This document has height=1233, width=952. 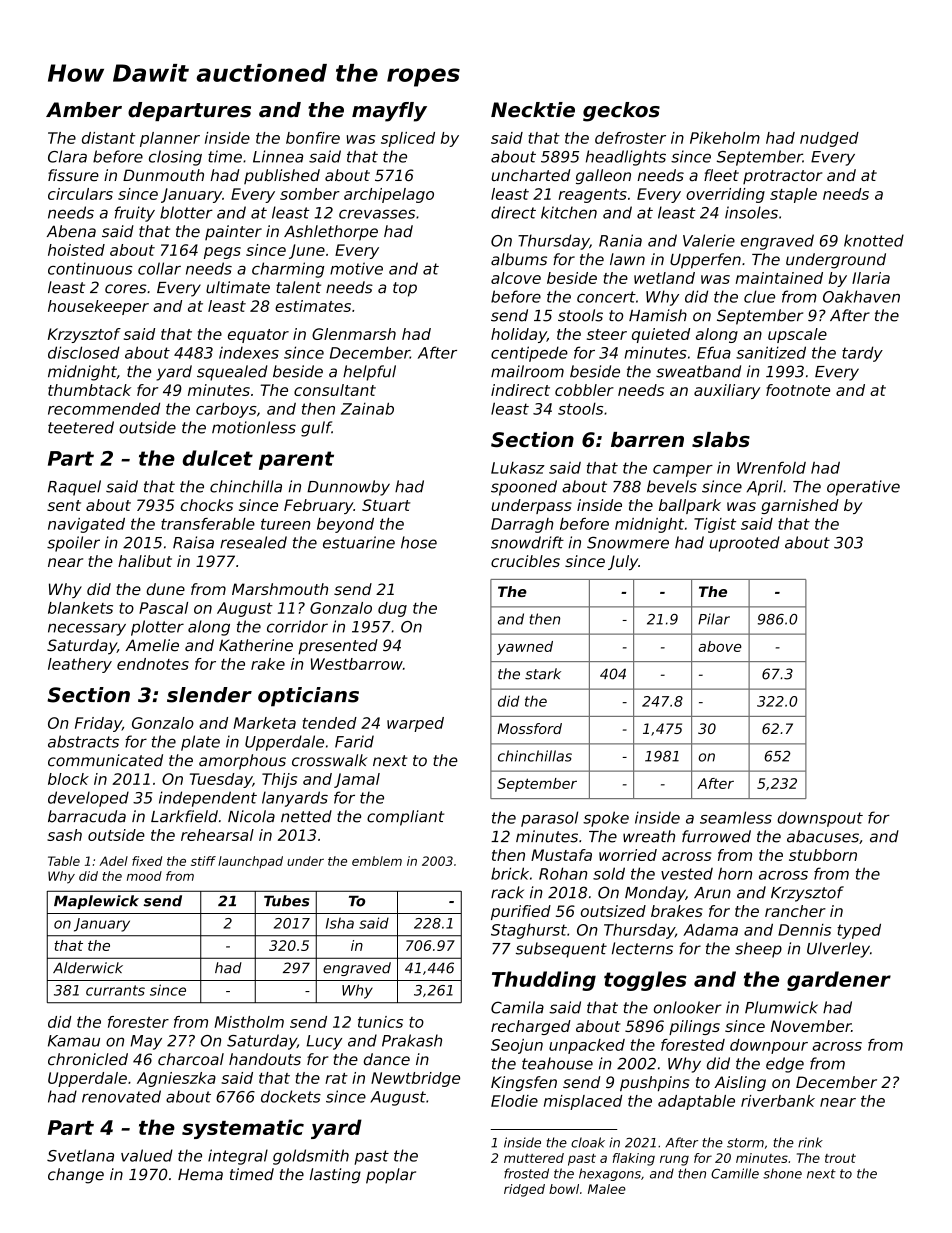 What do you see at coordinates (525, 648) in the document?
I see `yawned` at bounding box center [525, 648].
